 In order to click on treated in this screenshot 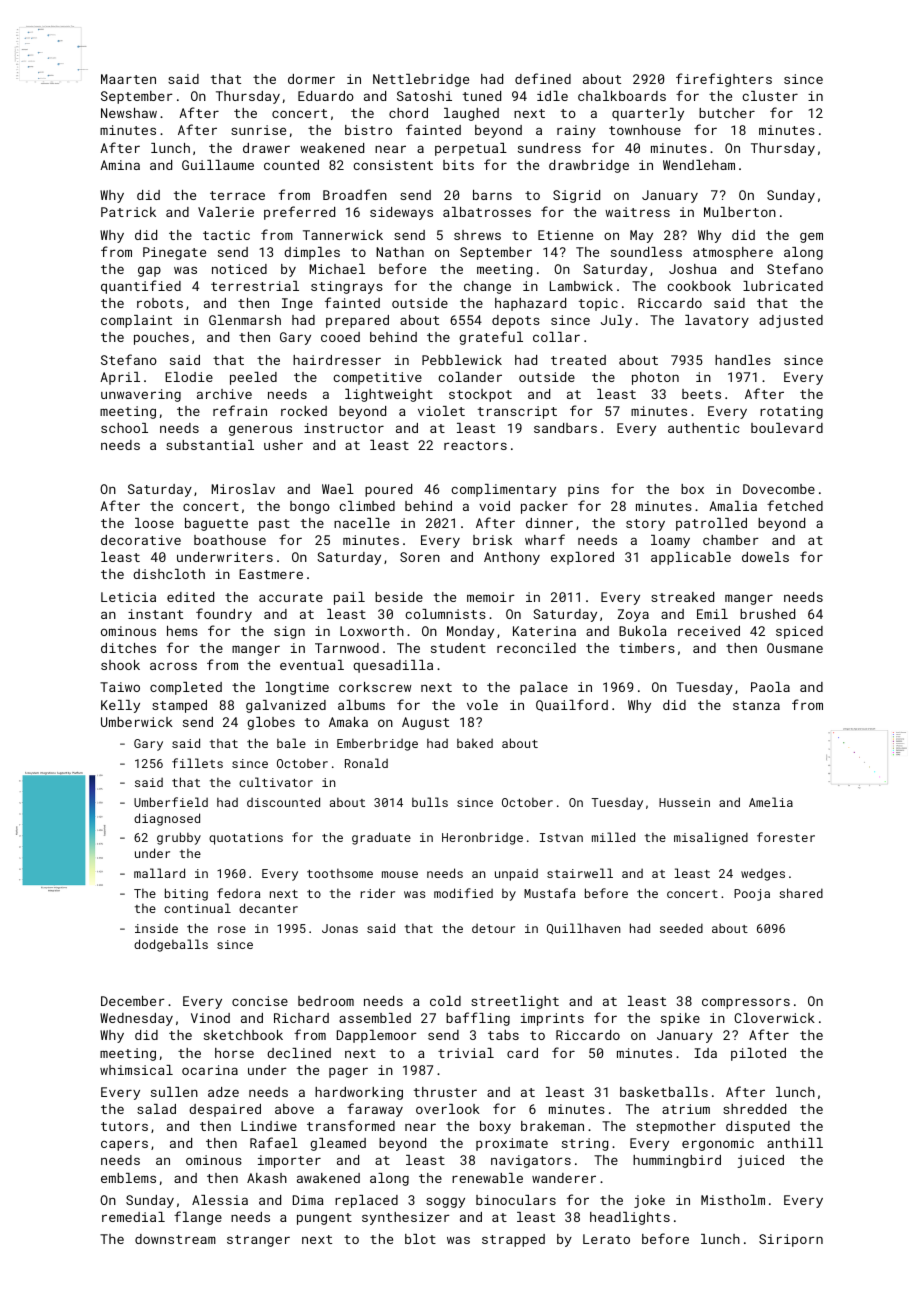, I will do `click(578, 360)`.
